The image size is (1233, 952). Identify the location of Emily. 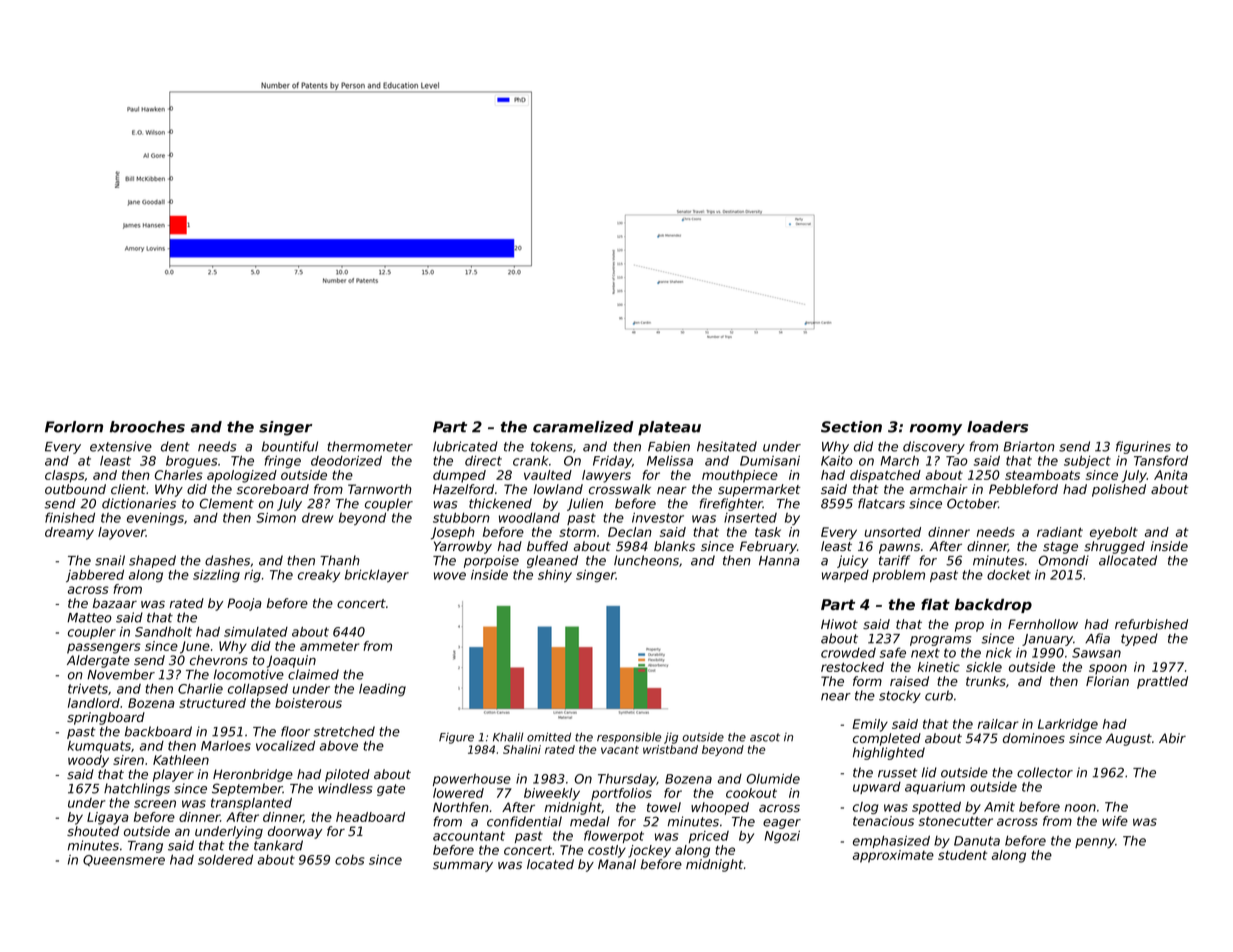
(870, 725).
